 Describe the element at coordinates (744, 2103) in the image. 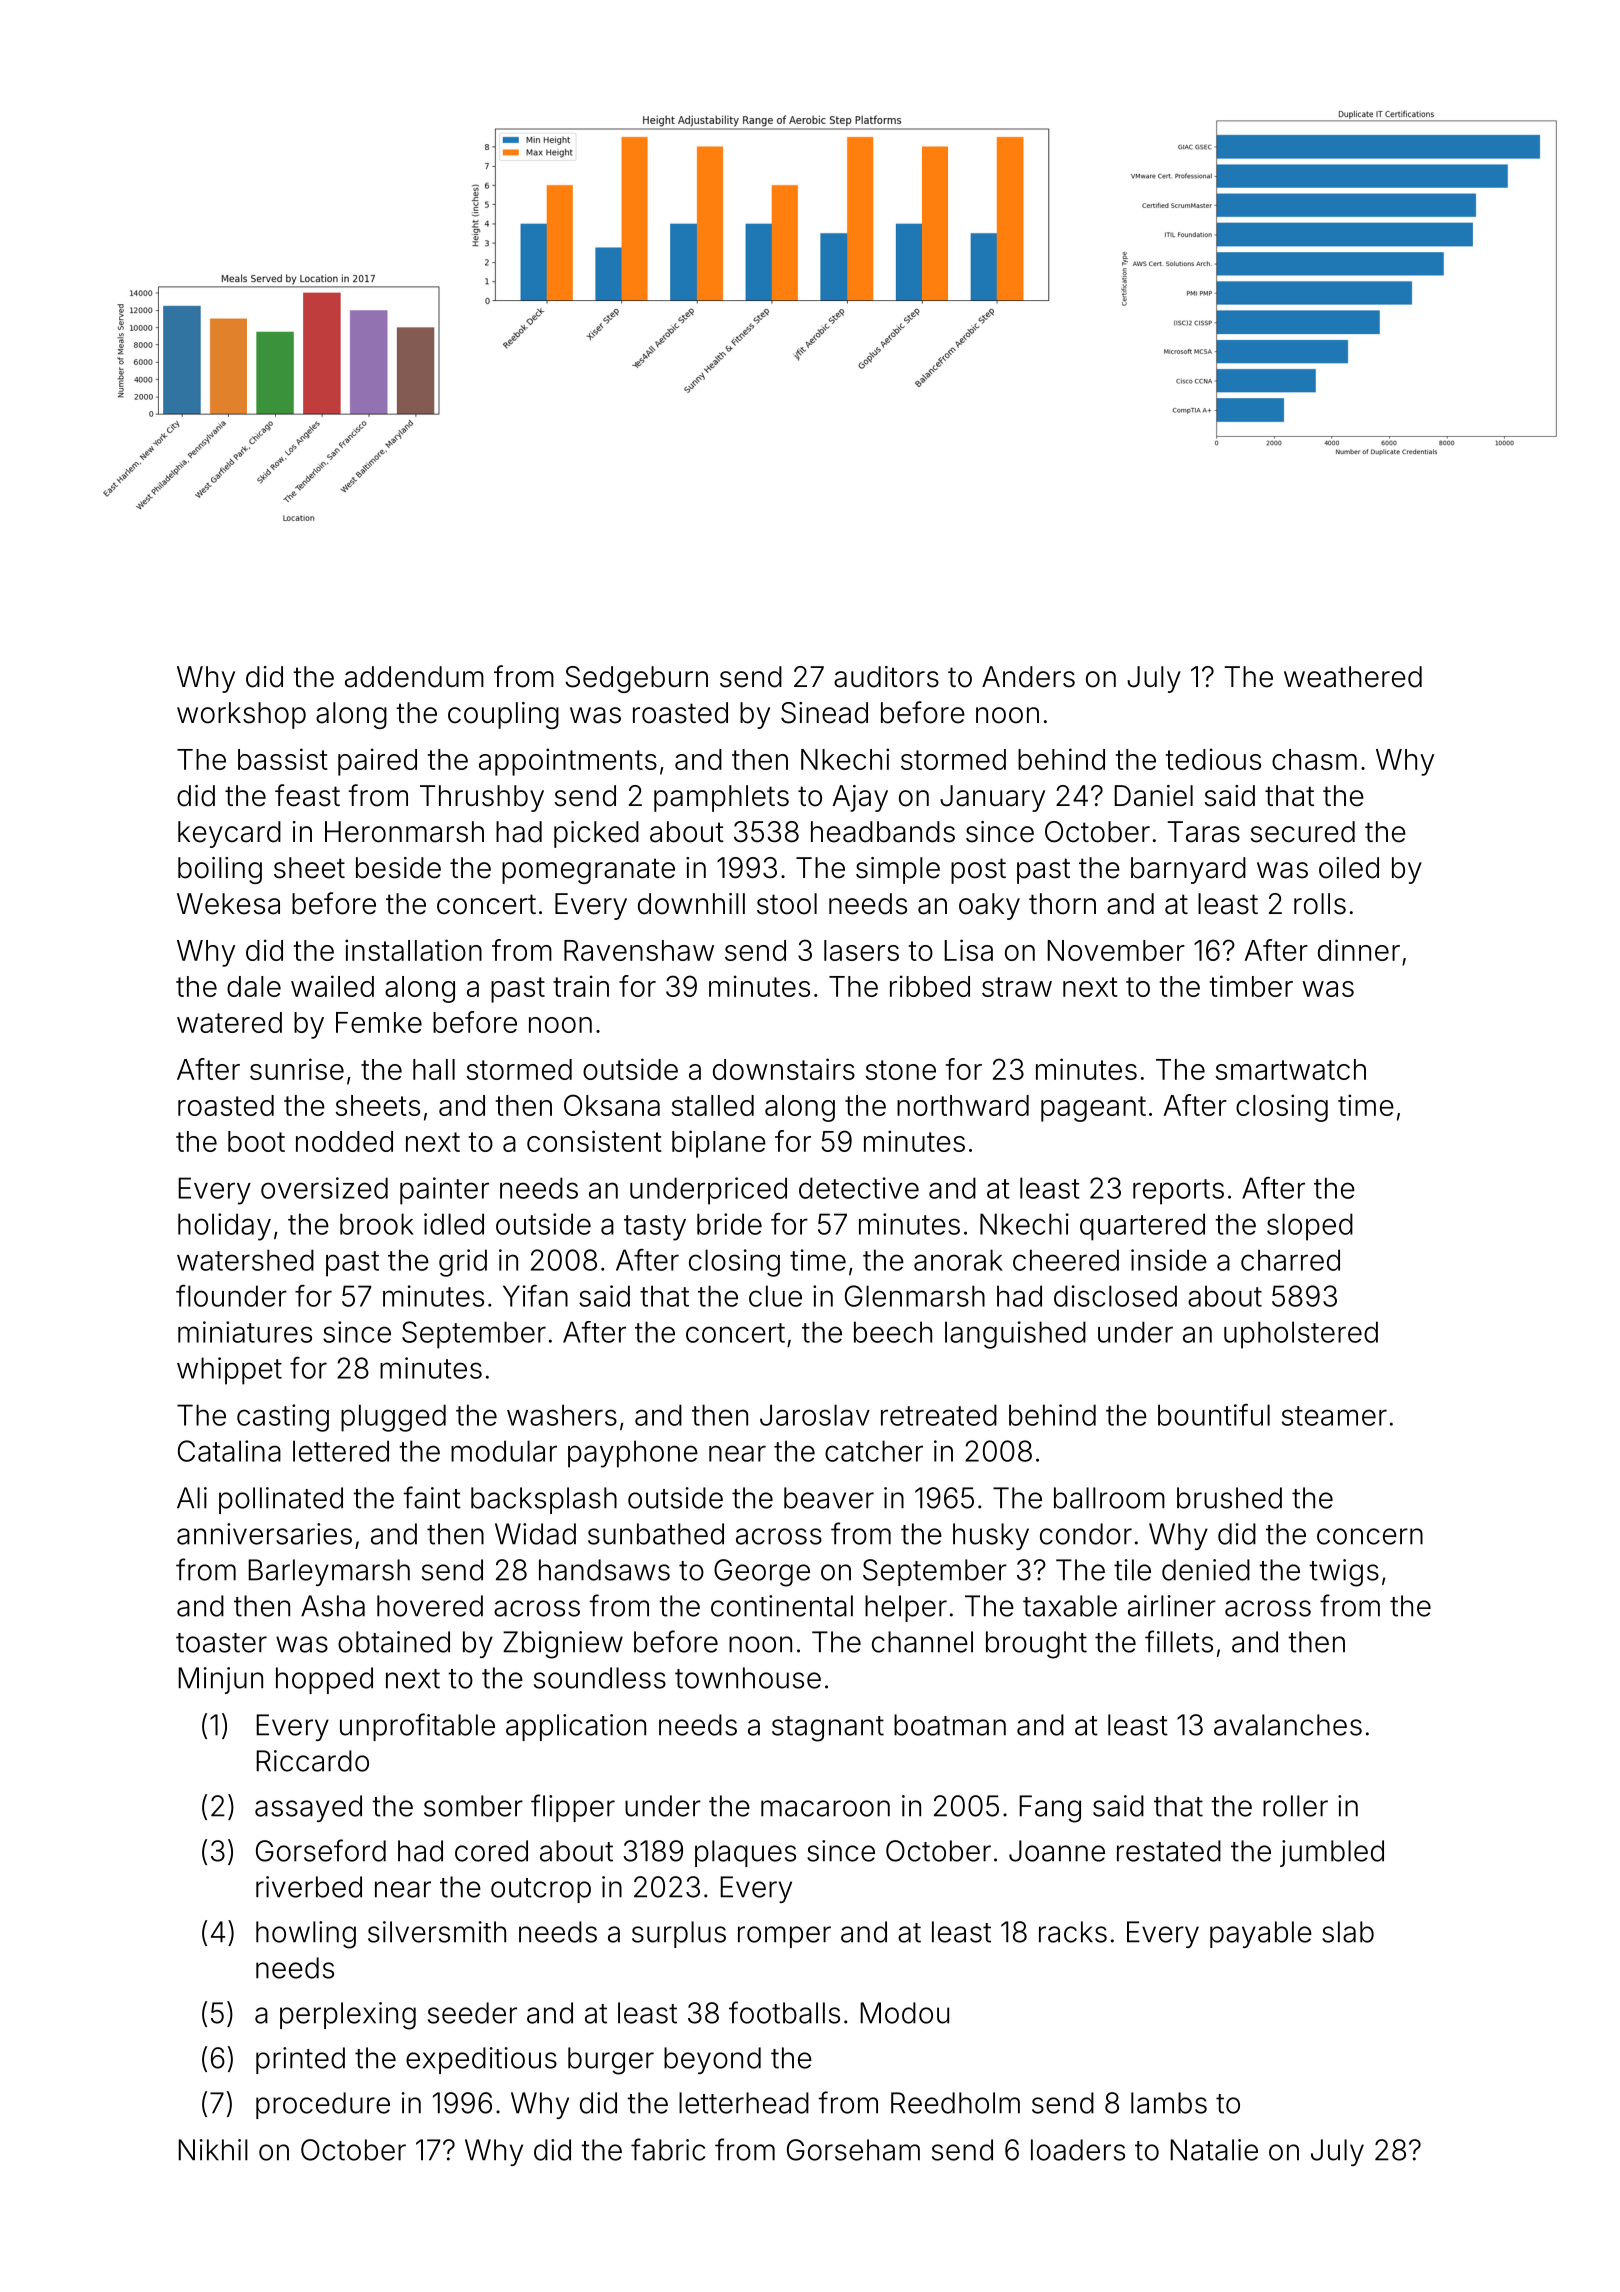

I see `letterhead` at that location.
